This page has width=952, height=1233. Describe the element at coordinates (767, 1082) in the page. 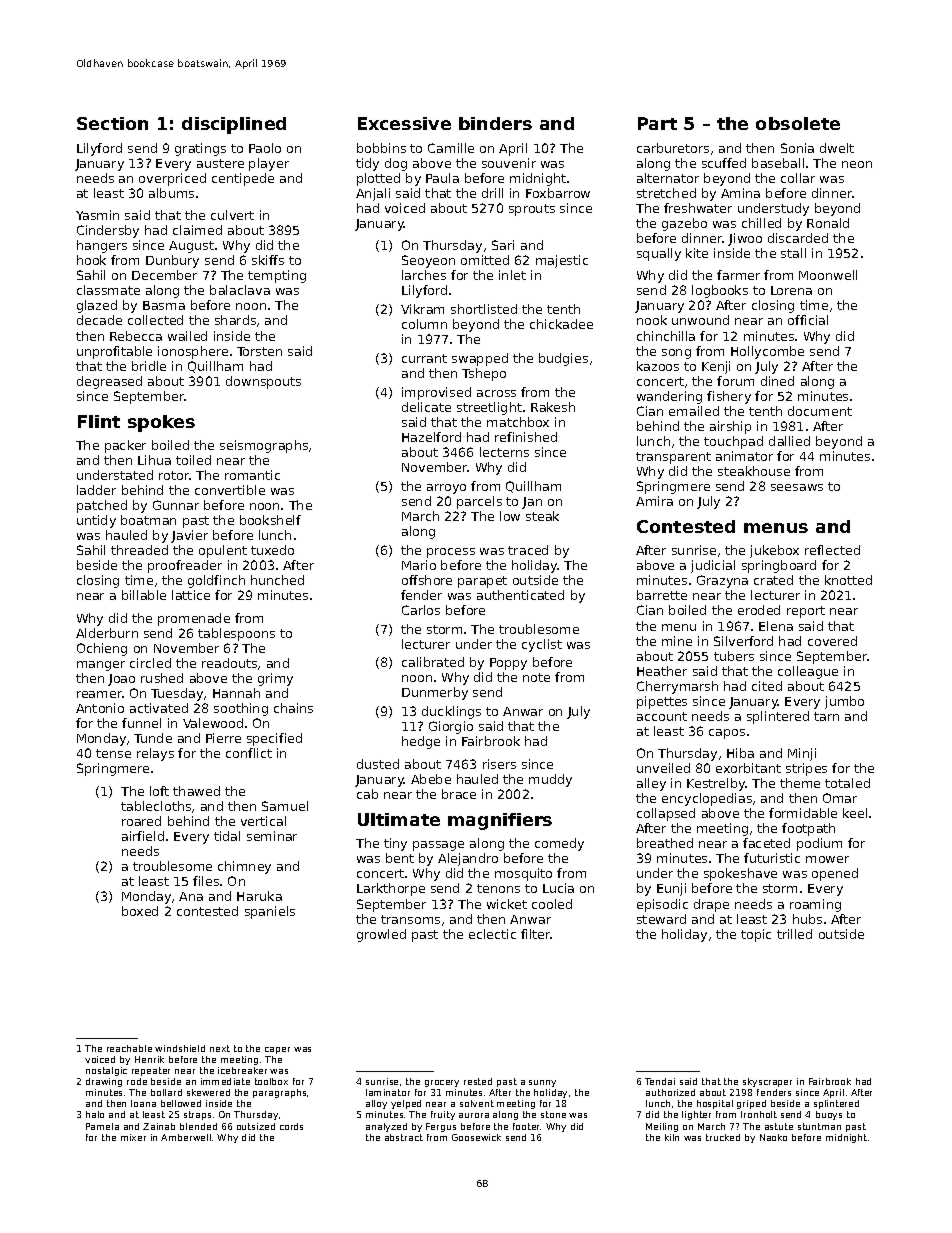

I see `skyscraper` at that location.
